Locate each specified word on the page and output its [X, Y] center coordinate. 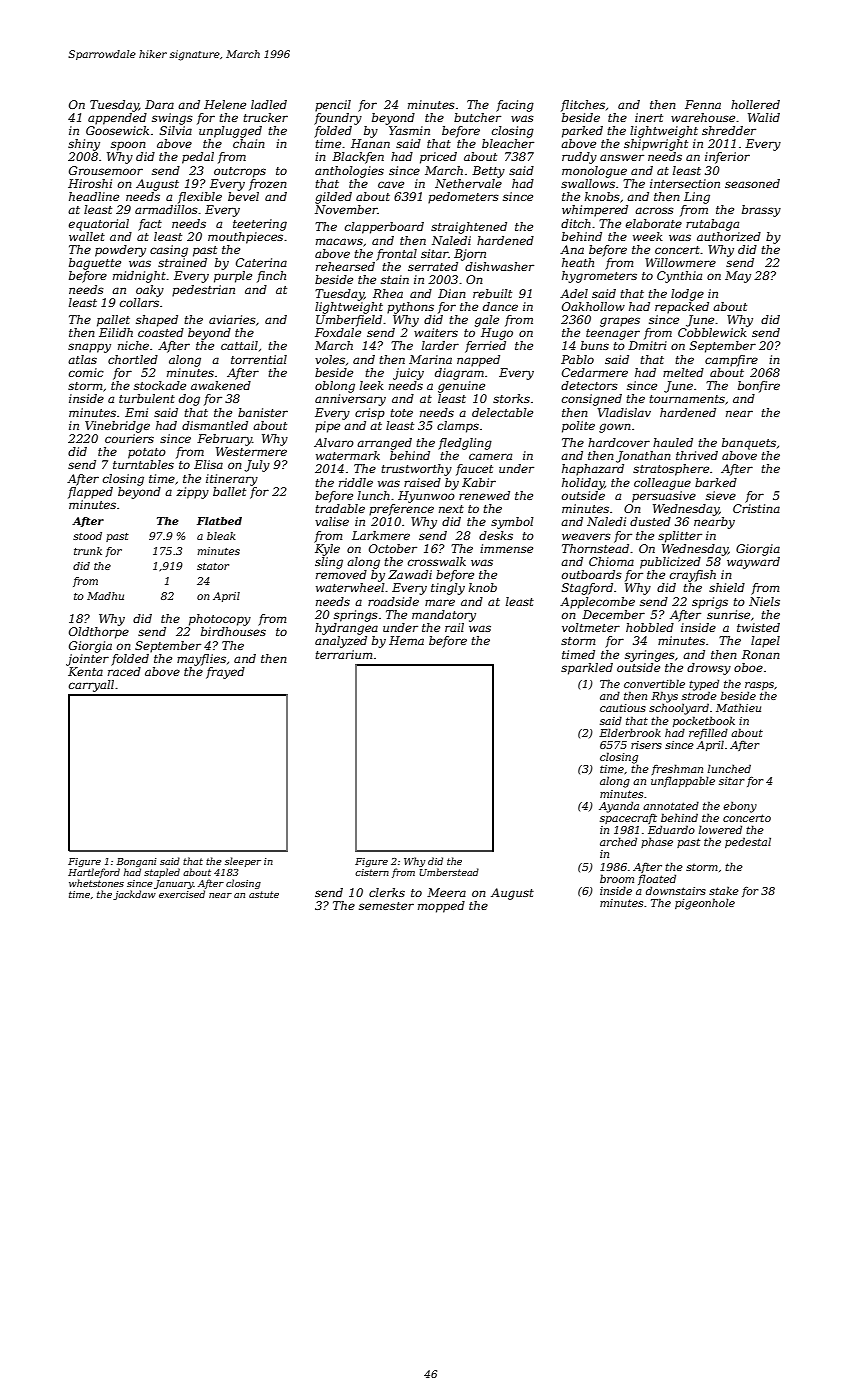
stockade [160, 385]
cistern [372, 872]
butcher [477, 117]
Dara [159, 104]
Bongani [136, 862]
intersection [685, 183]
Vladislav [624, 412]
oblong [335, 387]
